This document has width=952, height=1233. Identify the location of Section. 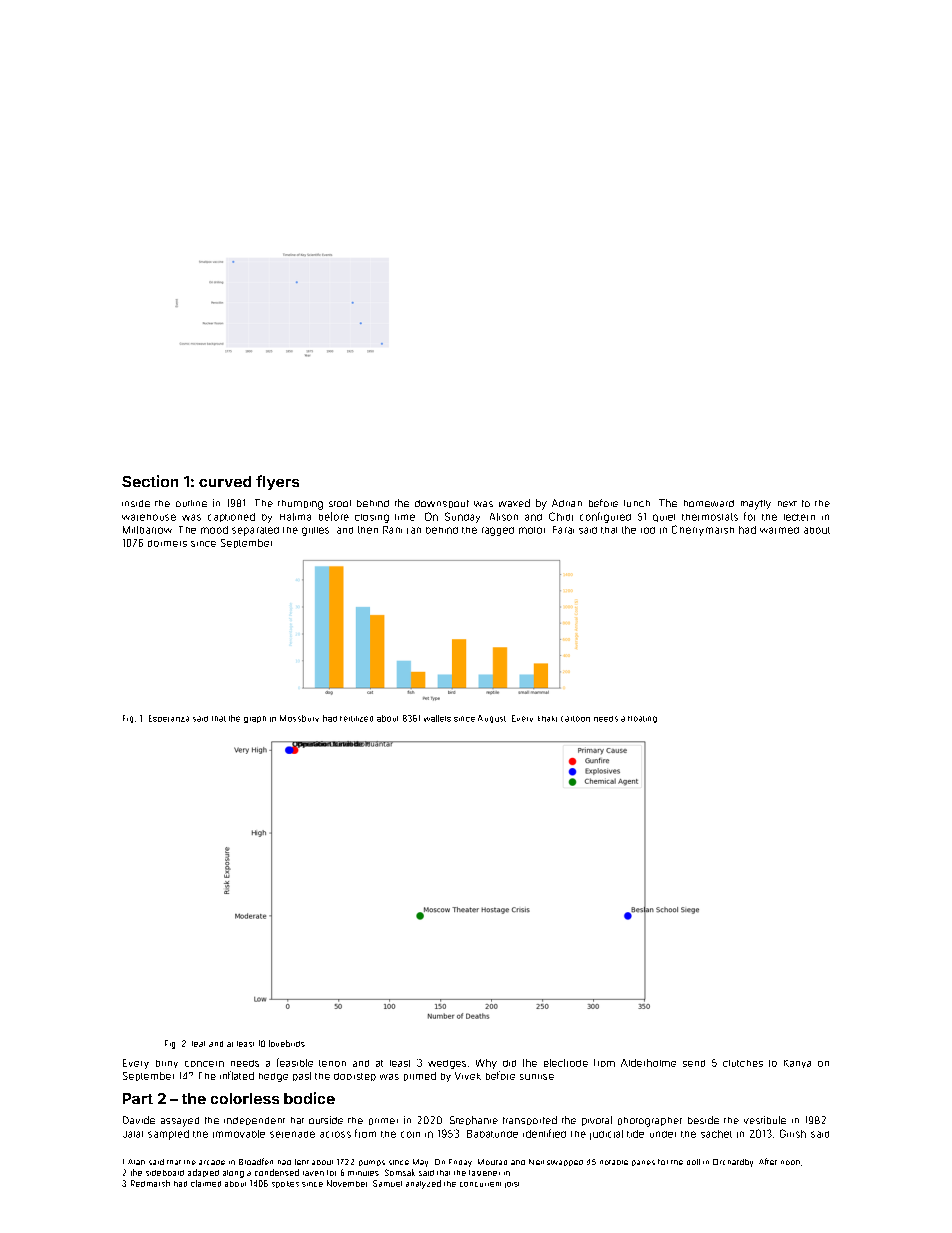
(150, 481).
